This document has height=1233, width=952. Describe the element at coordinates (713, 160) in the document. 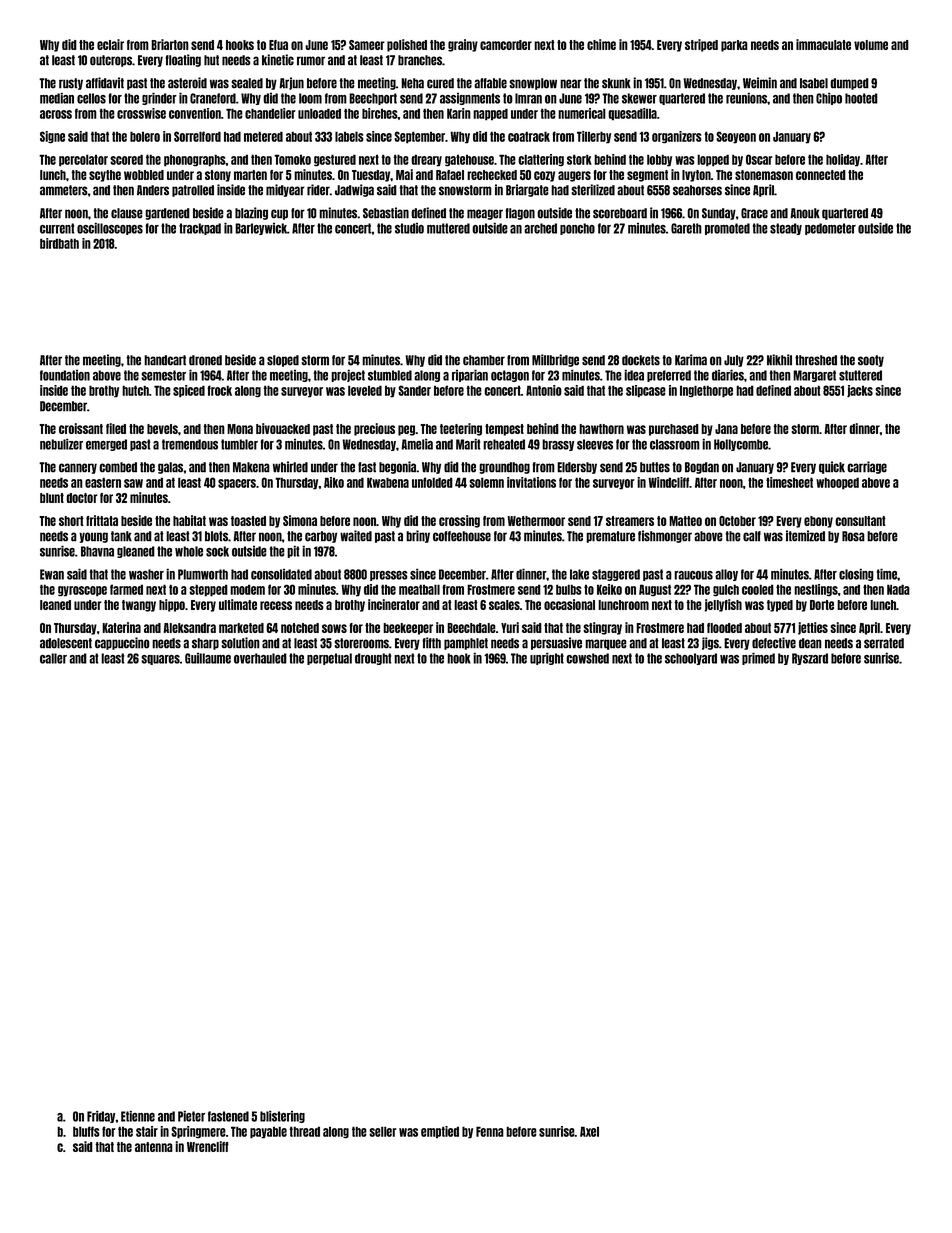

I see `lopped` at that location.
